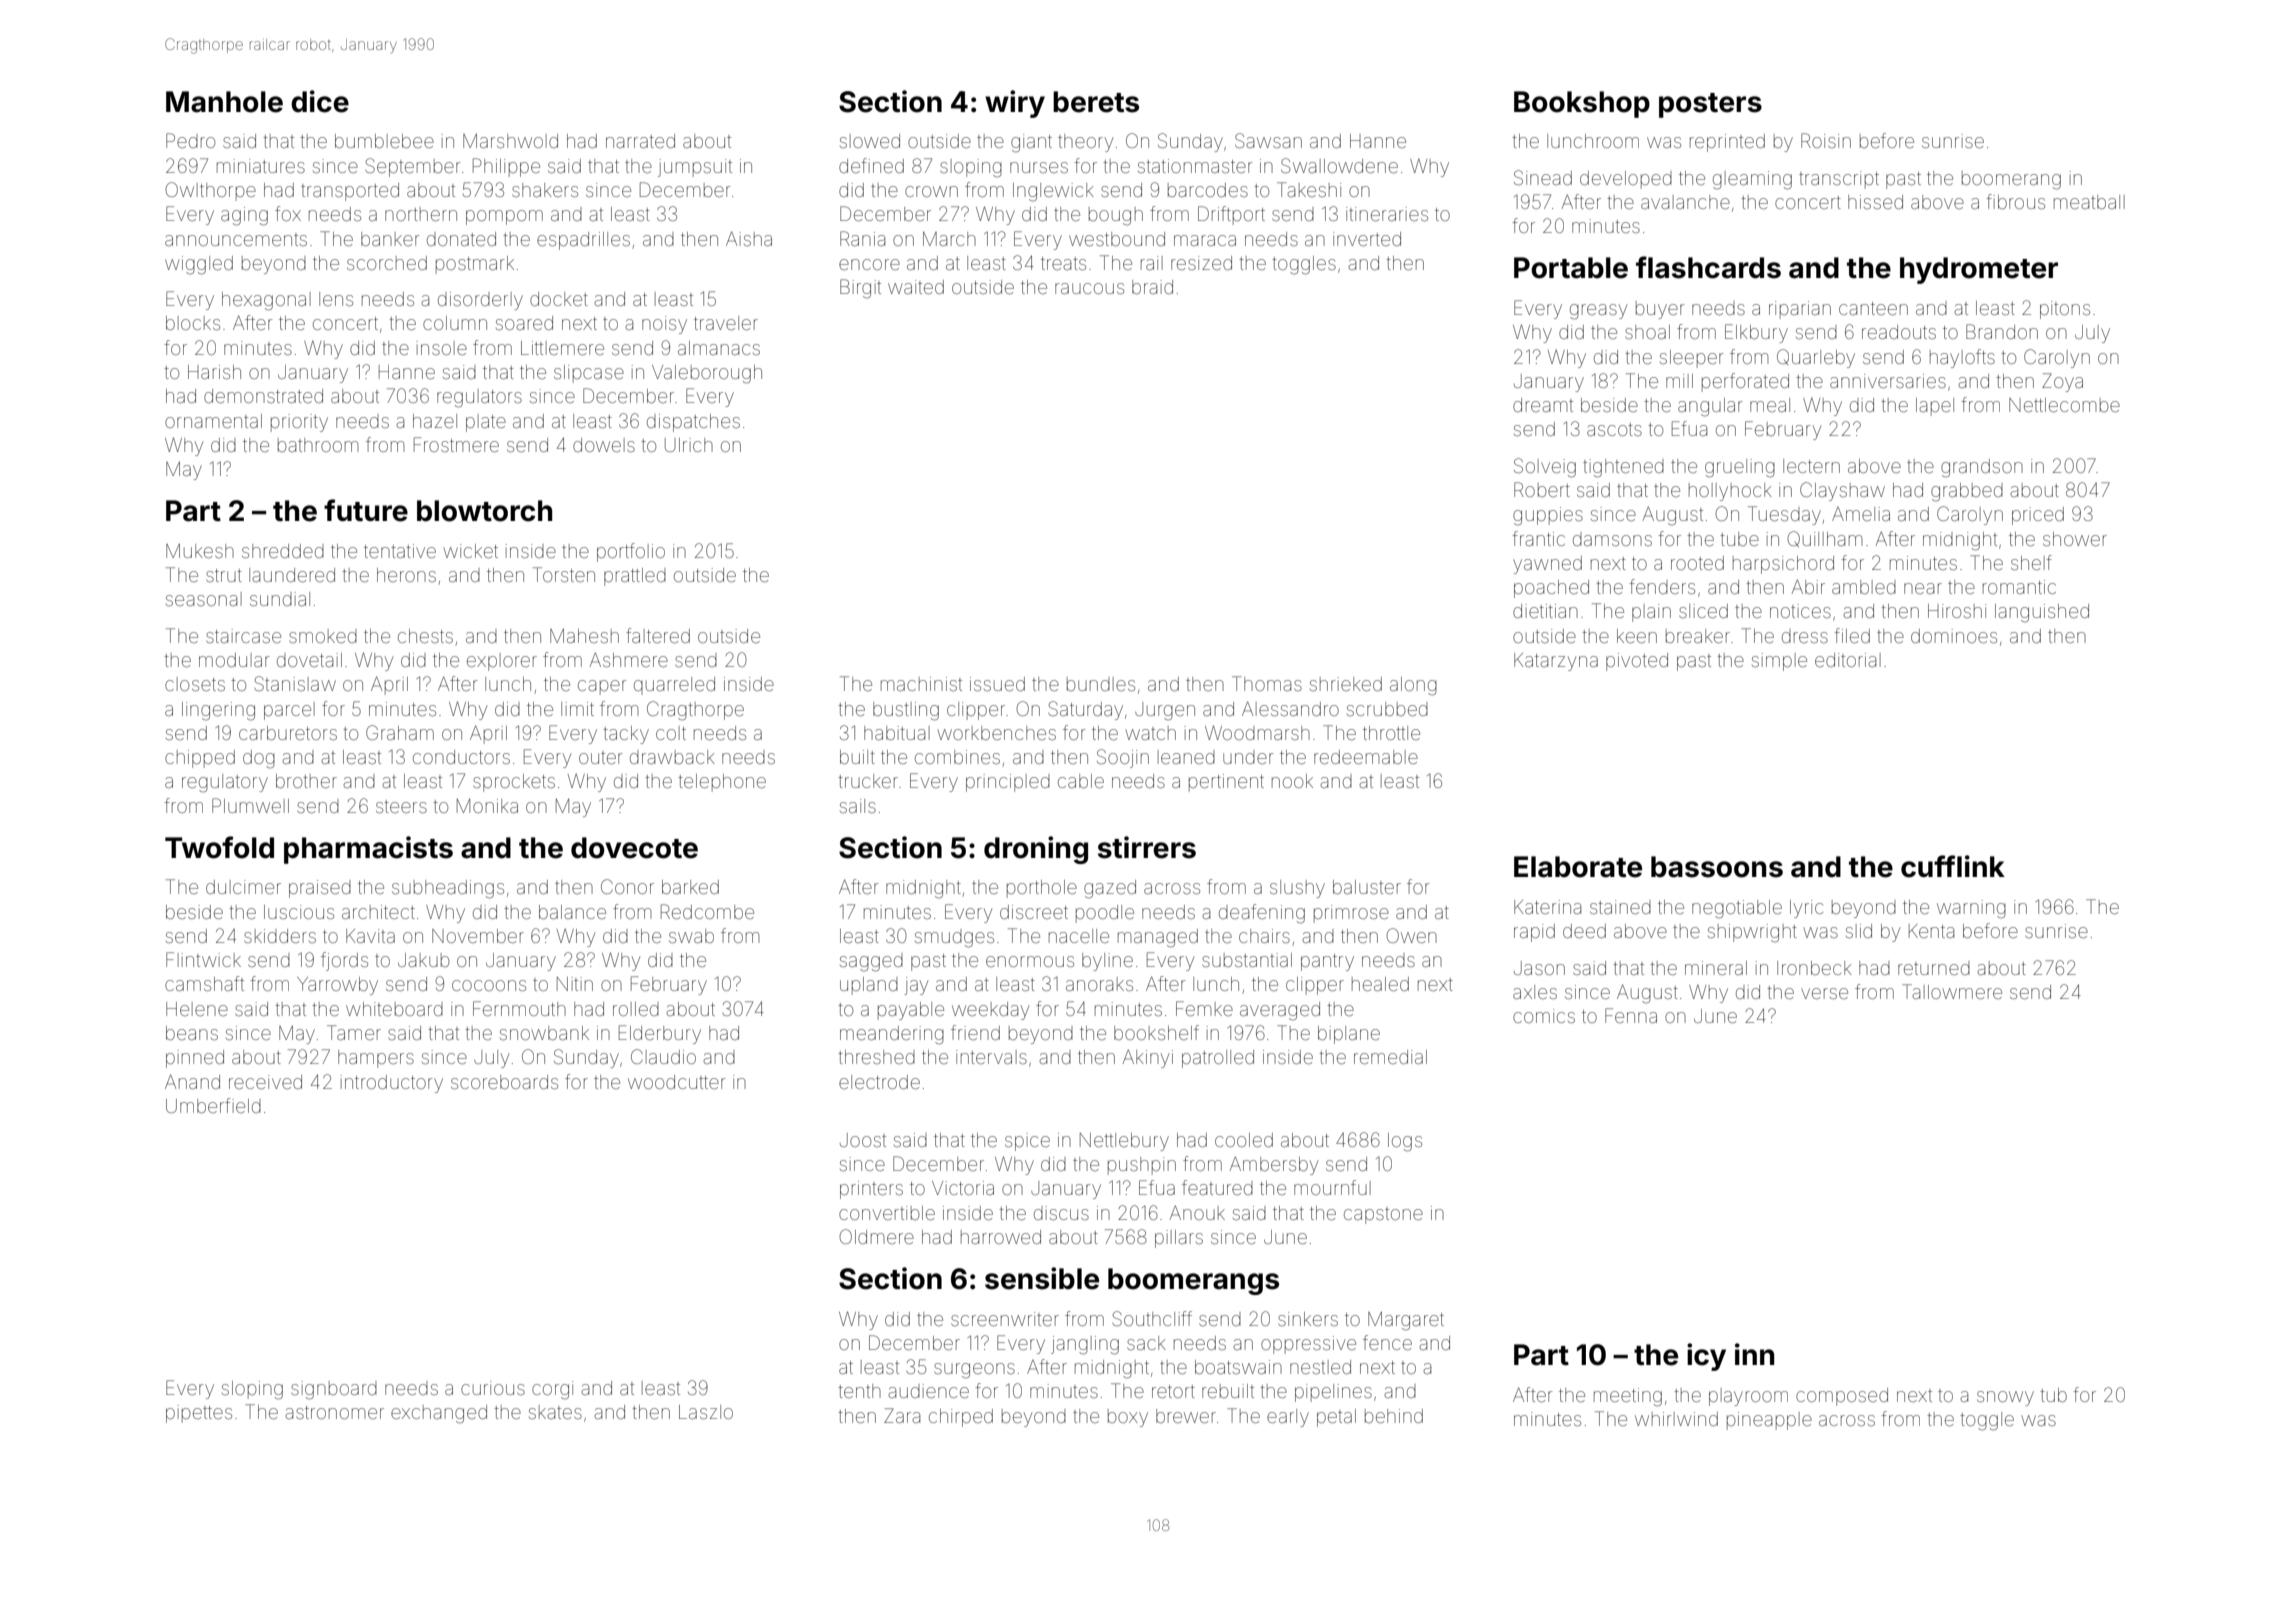 This screenshot has width=2292, height=1620. I want to click on Sawsan, so click(1268, 140).
